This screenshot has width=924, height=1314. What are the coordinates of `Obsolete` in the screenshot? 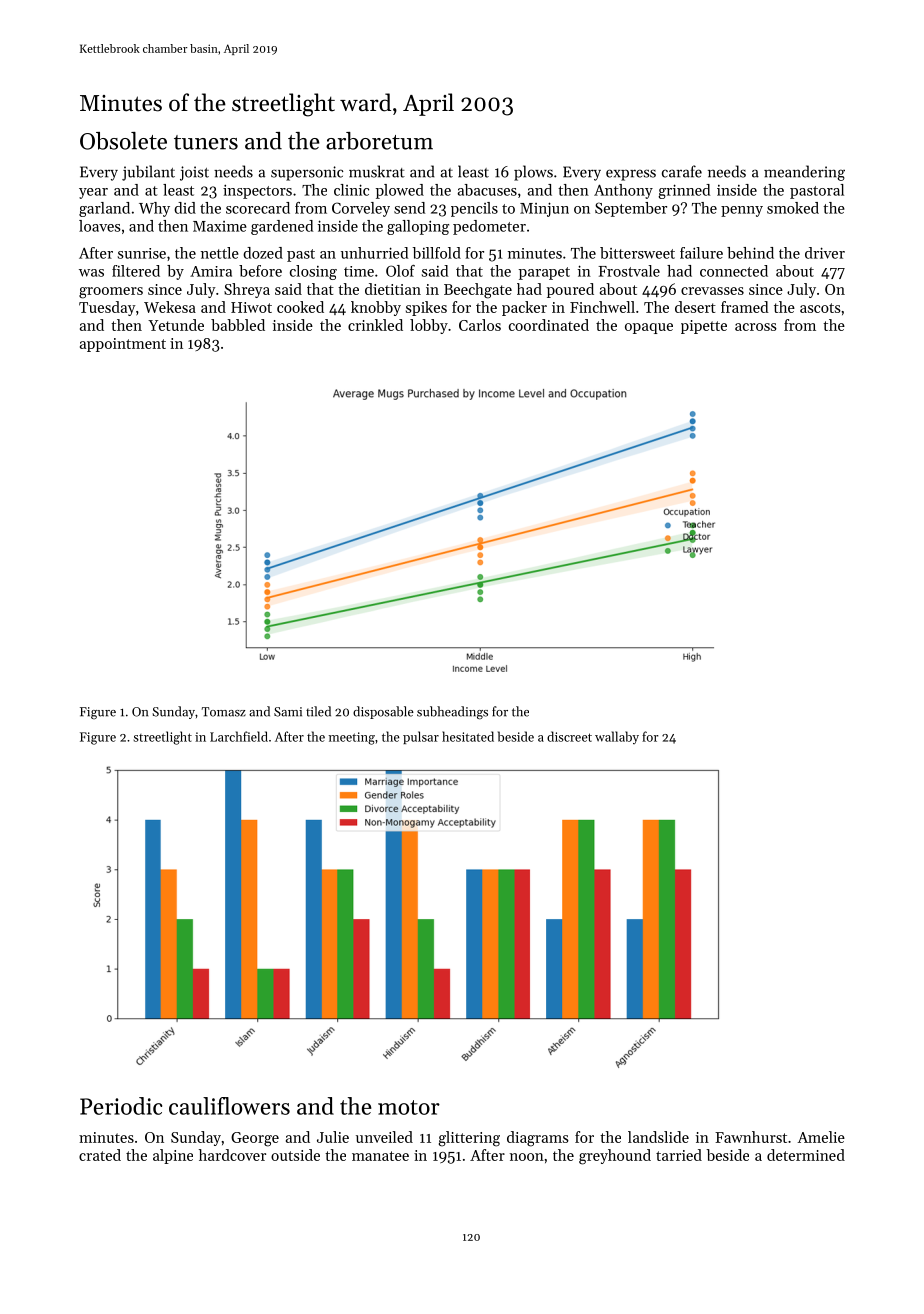 It's located at (123, 141).
